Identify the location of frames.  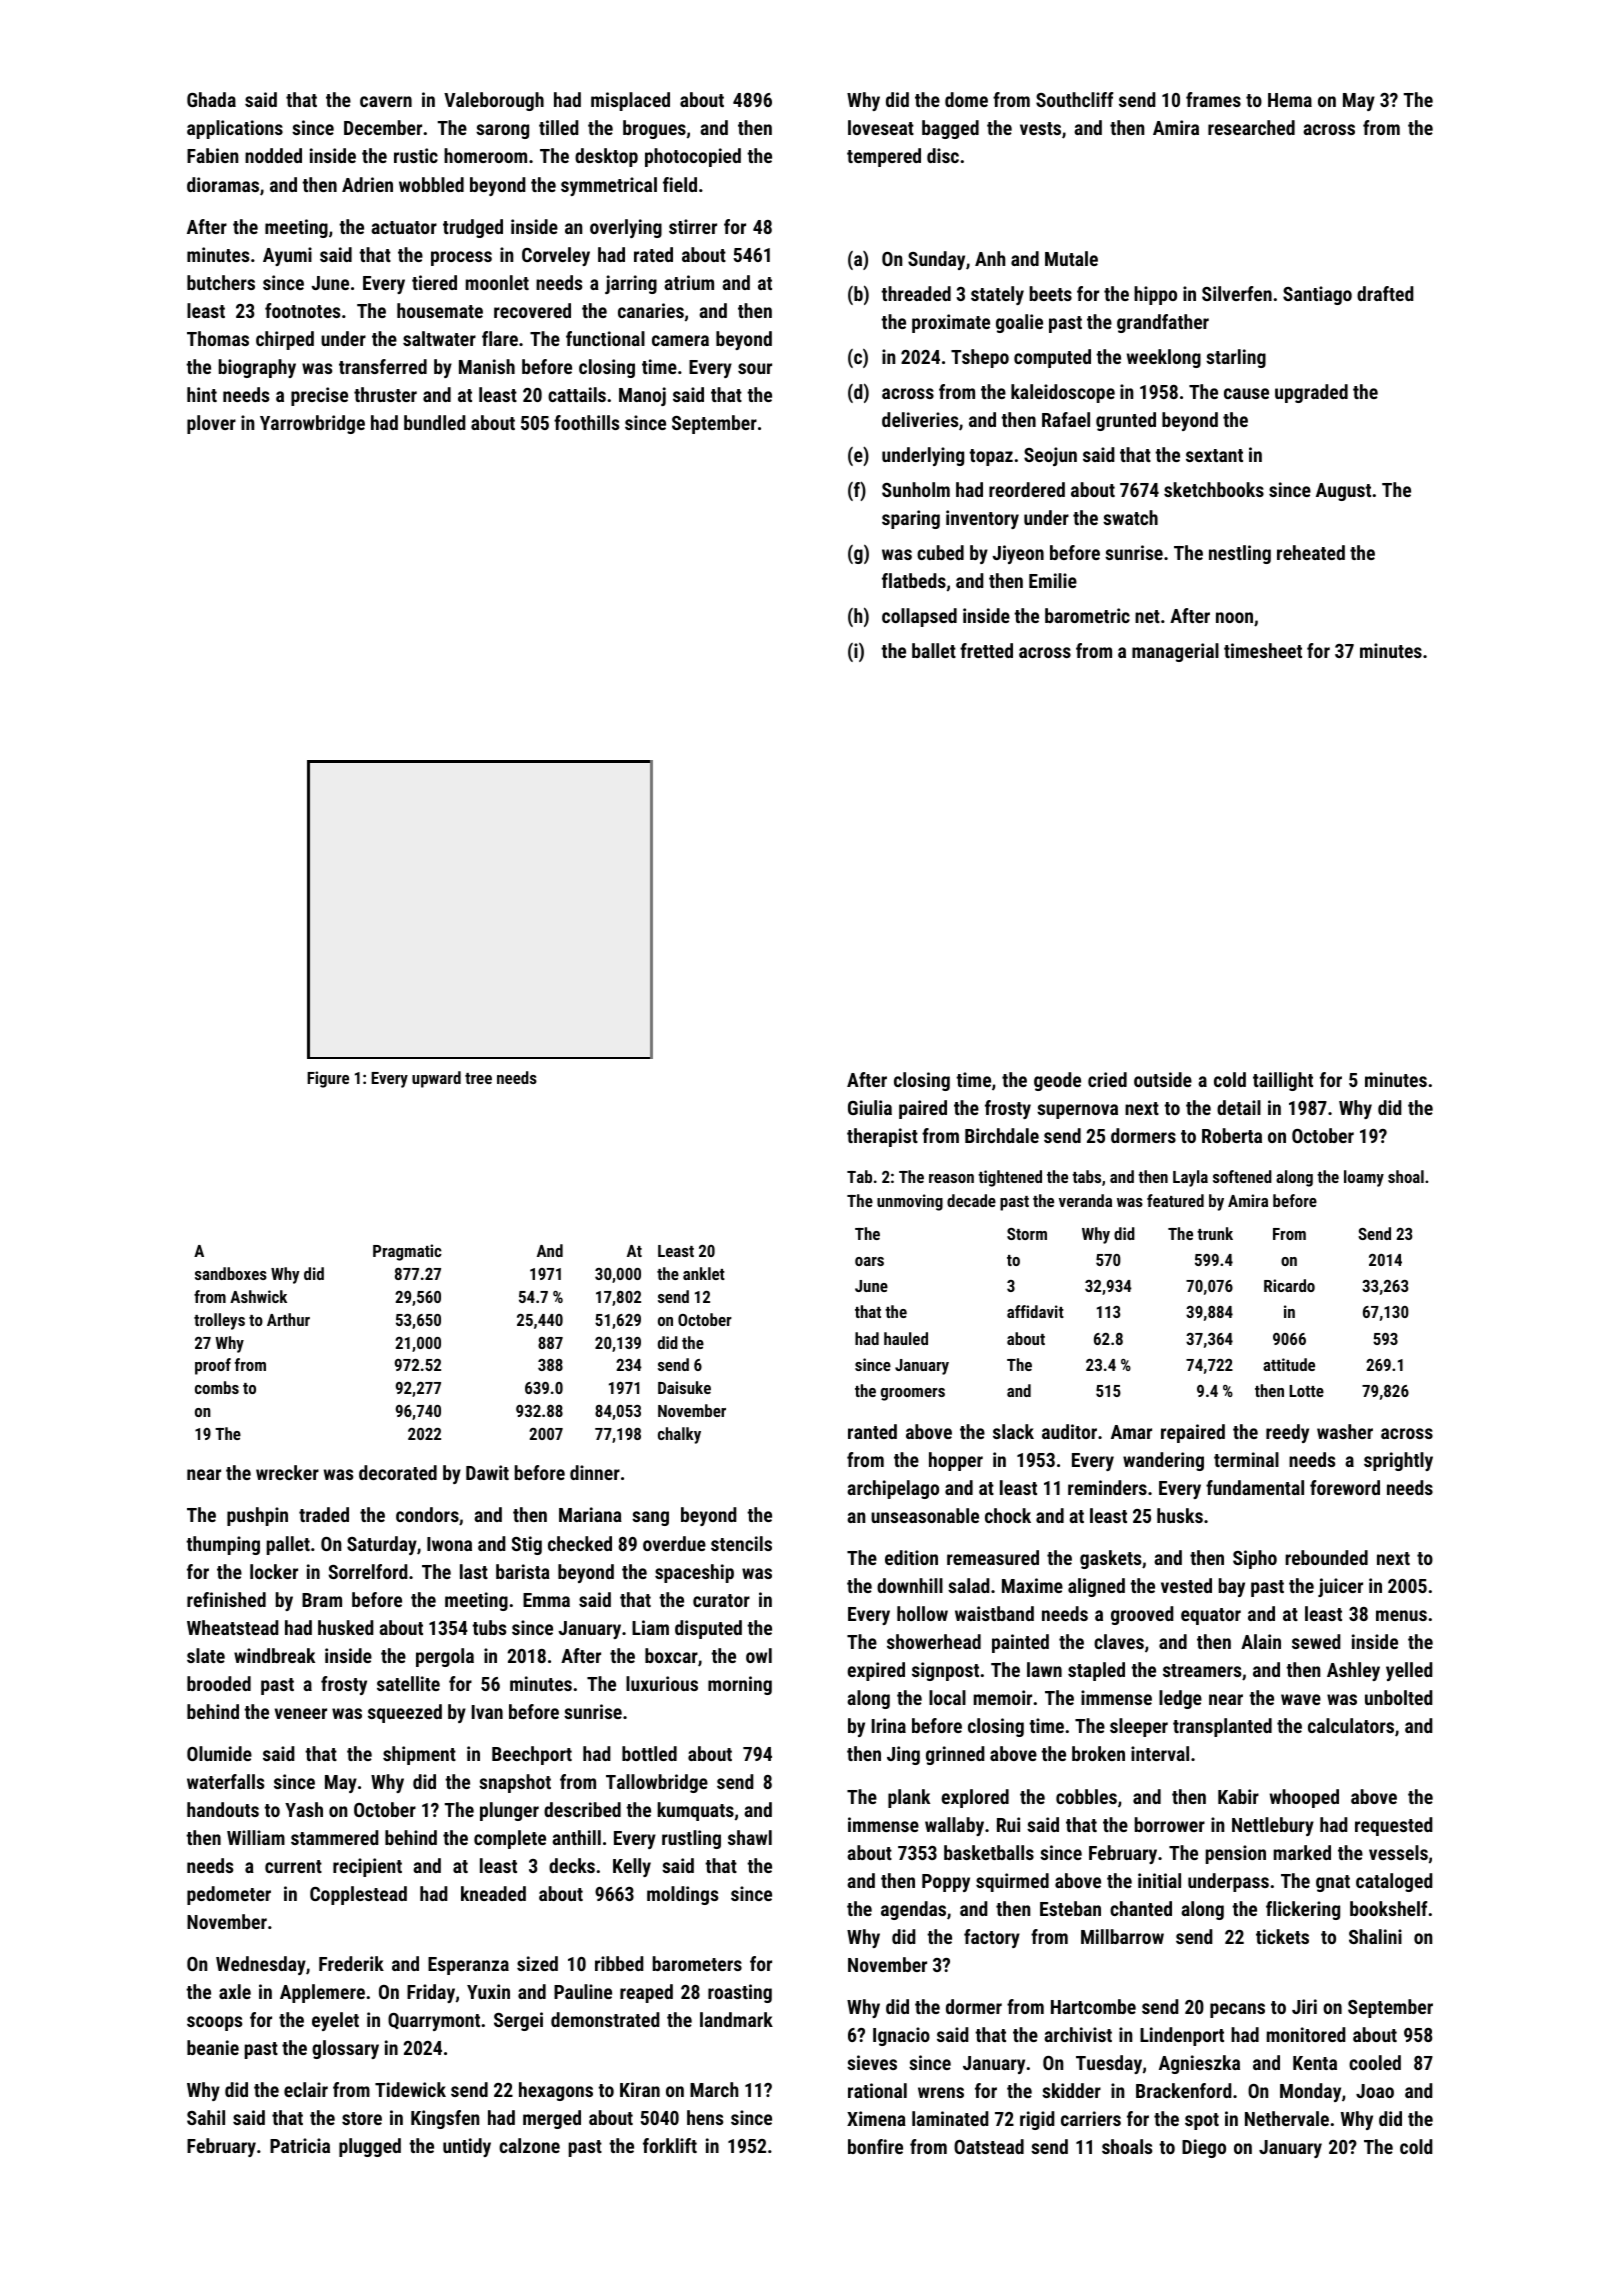
(1213, 99).
